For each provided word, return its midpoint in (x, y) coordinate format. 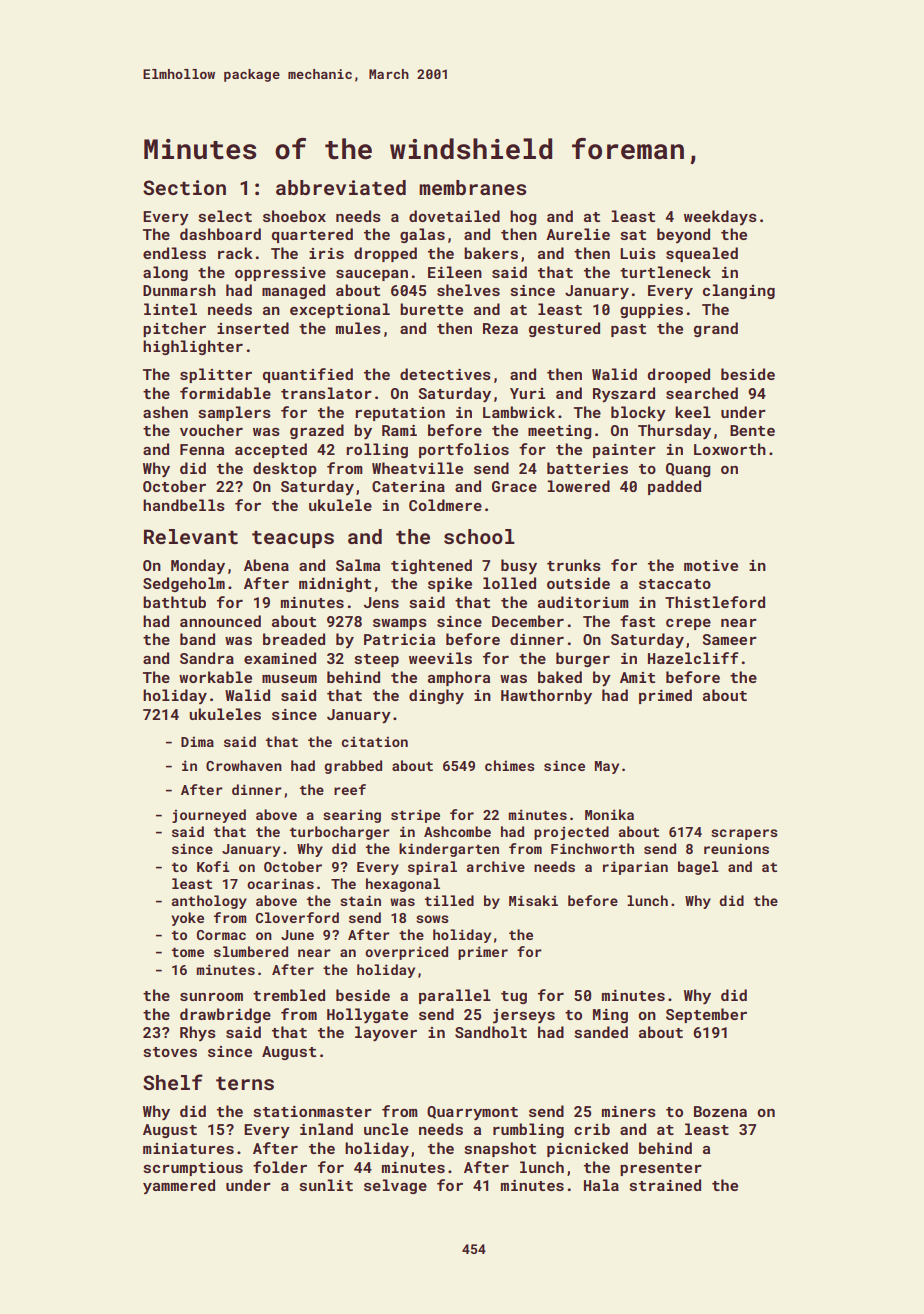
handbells (184, 505)
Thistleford (715, 602)
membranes (472, 187)
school (479, 536)
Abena (266, 565)
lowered (578, 486)
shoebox (294, 216)
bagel (698, 868)
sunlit (326, 1185)
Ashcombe (457, 831)
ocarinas (280, 883)
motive (711, 565)
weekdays (720, 217)
